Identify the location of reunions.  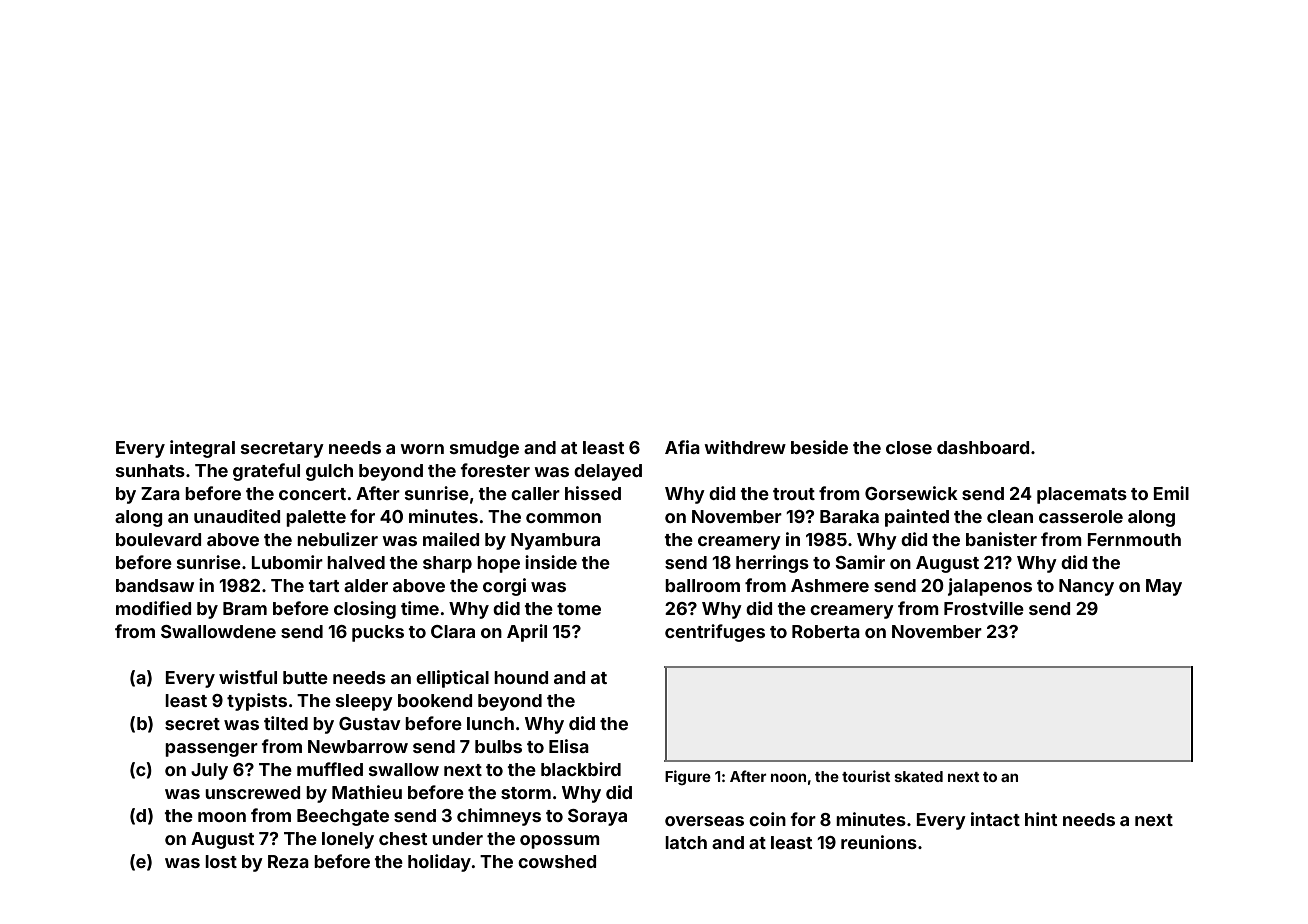
(879, 842).
